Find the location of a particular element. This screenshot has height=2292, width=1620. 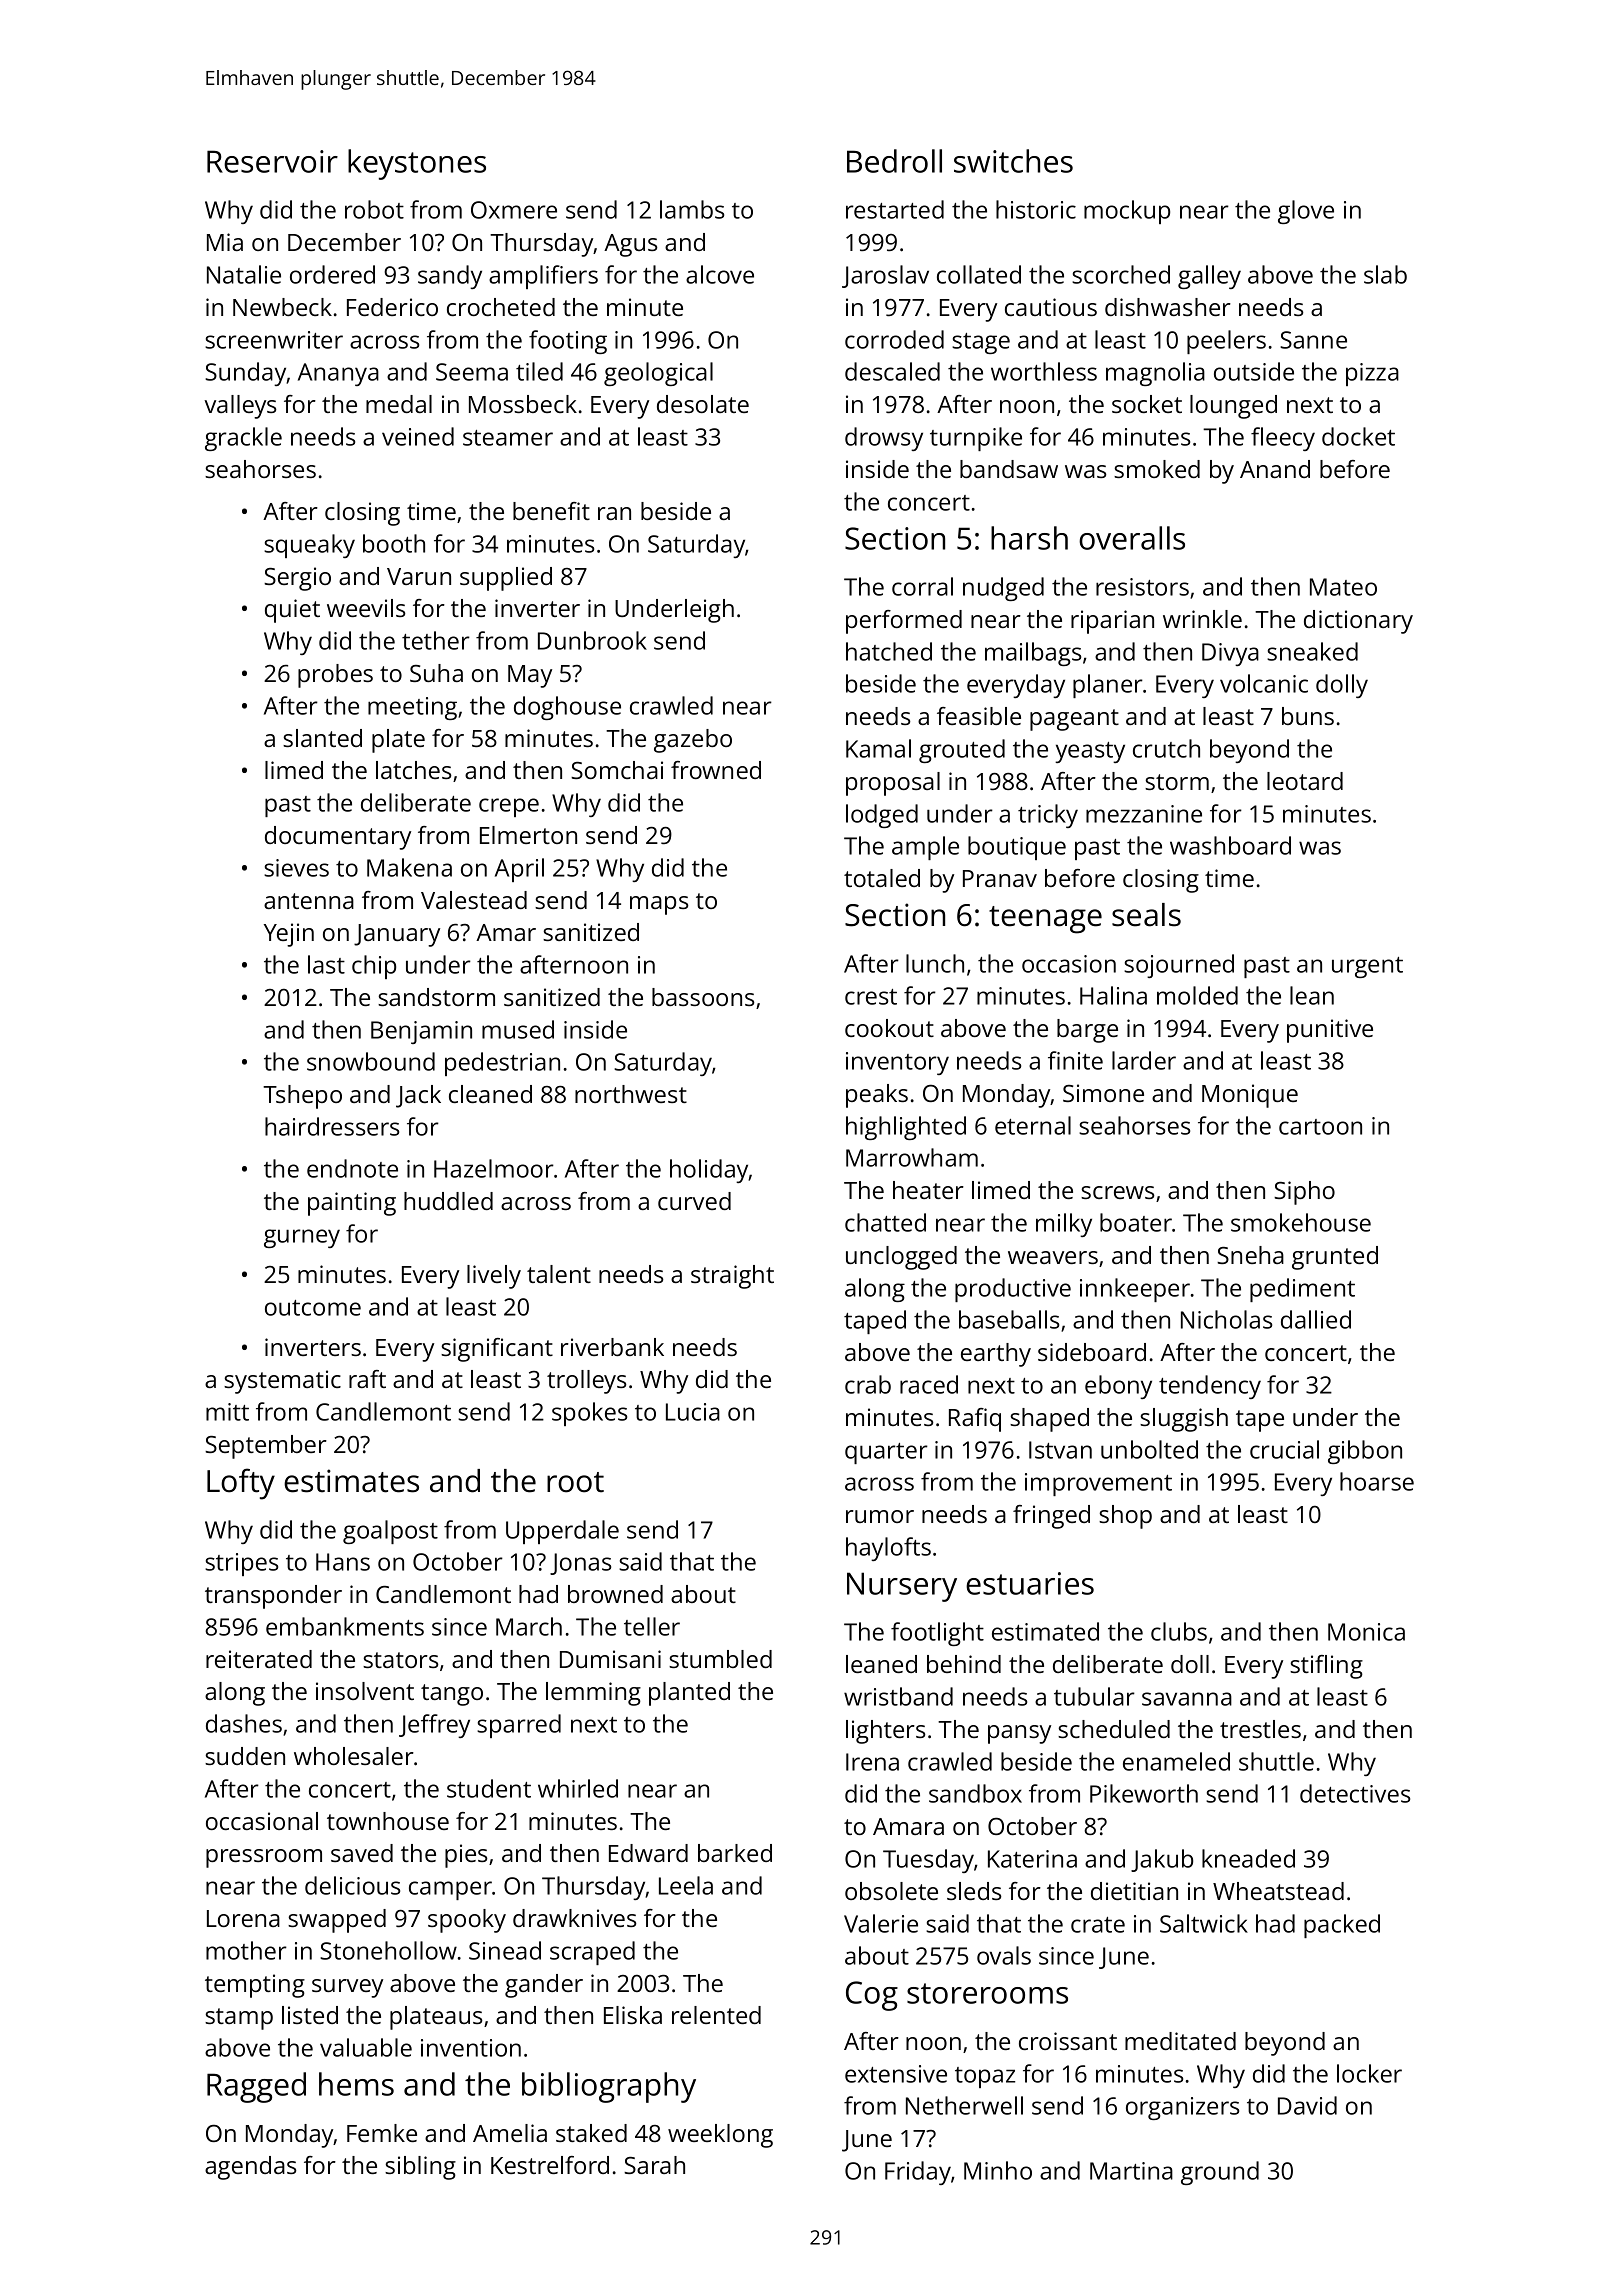

ground is located at coordinates (1220, 2173).
